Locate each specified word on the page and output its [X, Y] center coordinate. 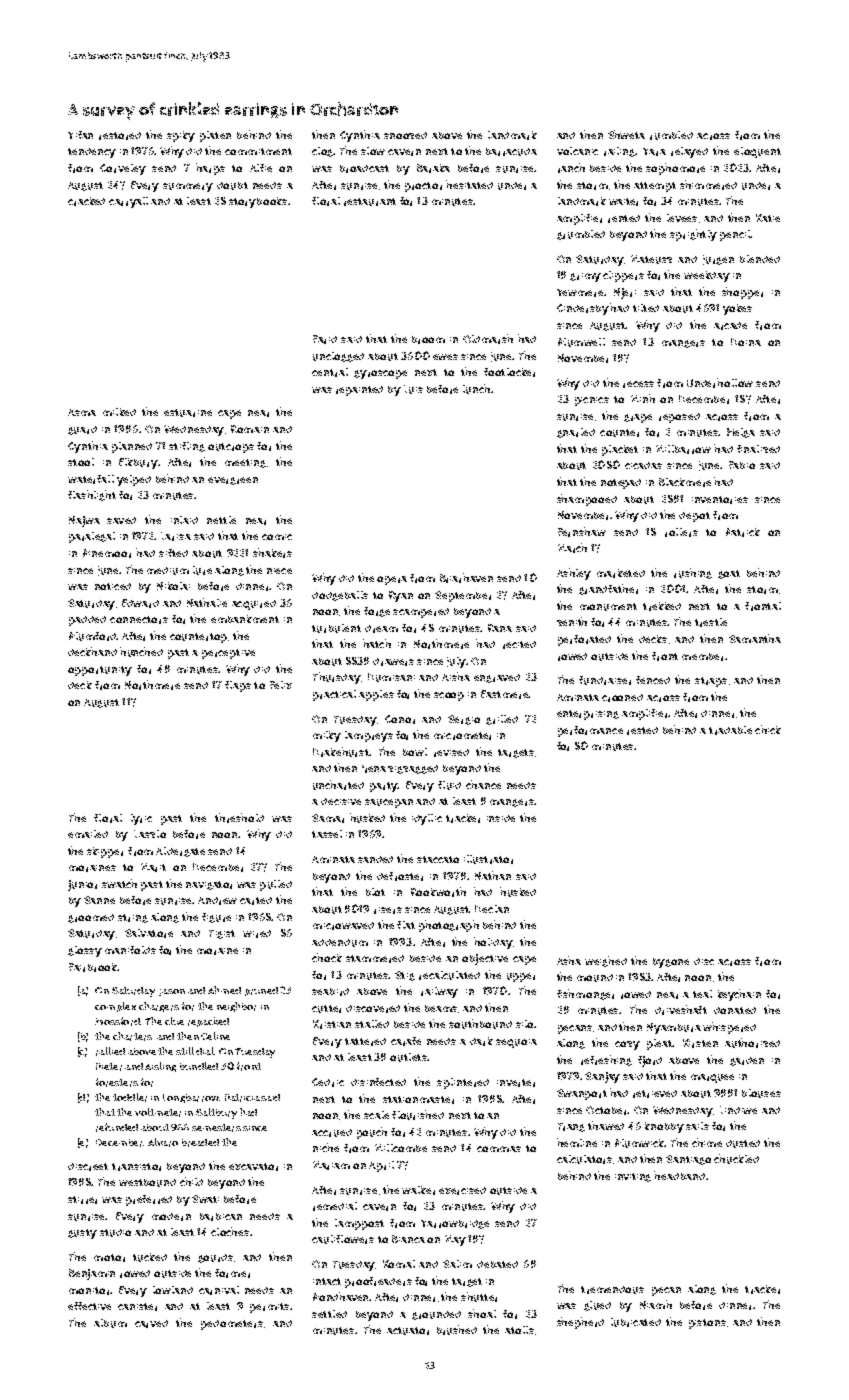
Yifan [80, 135]
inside [501, 818]
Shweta [626, 134]
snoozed [405, 135]
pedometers [232, 1325]
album [110, 1323]
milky [327, 736]
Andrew [217, 901]
